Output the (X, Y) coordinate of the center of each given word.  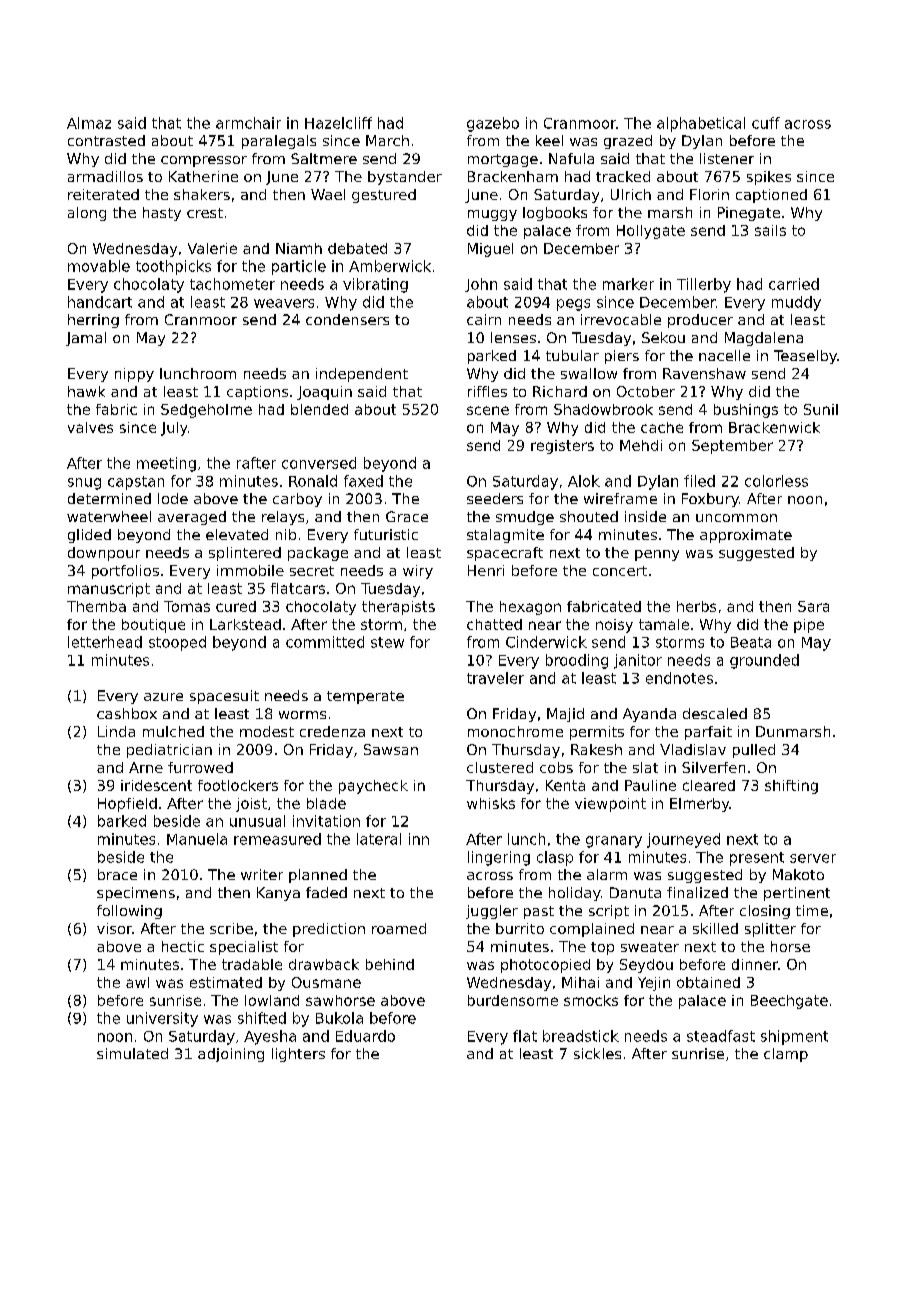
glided (89, 536)
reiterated (103, 194)
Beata (751, 642)
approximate (746, 536)
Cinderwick (546, 642)
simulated (132, 1053)
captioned (771, 196)
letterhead (105, 642)
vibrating (375, 285)
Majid (565, 715)
